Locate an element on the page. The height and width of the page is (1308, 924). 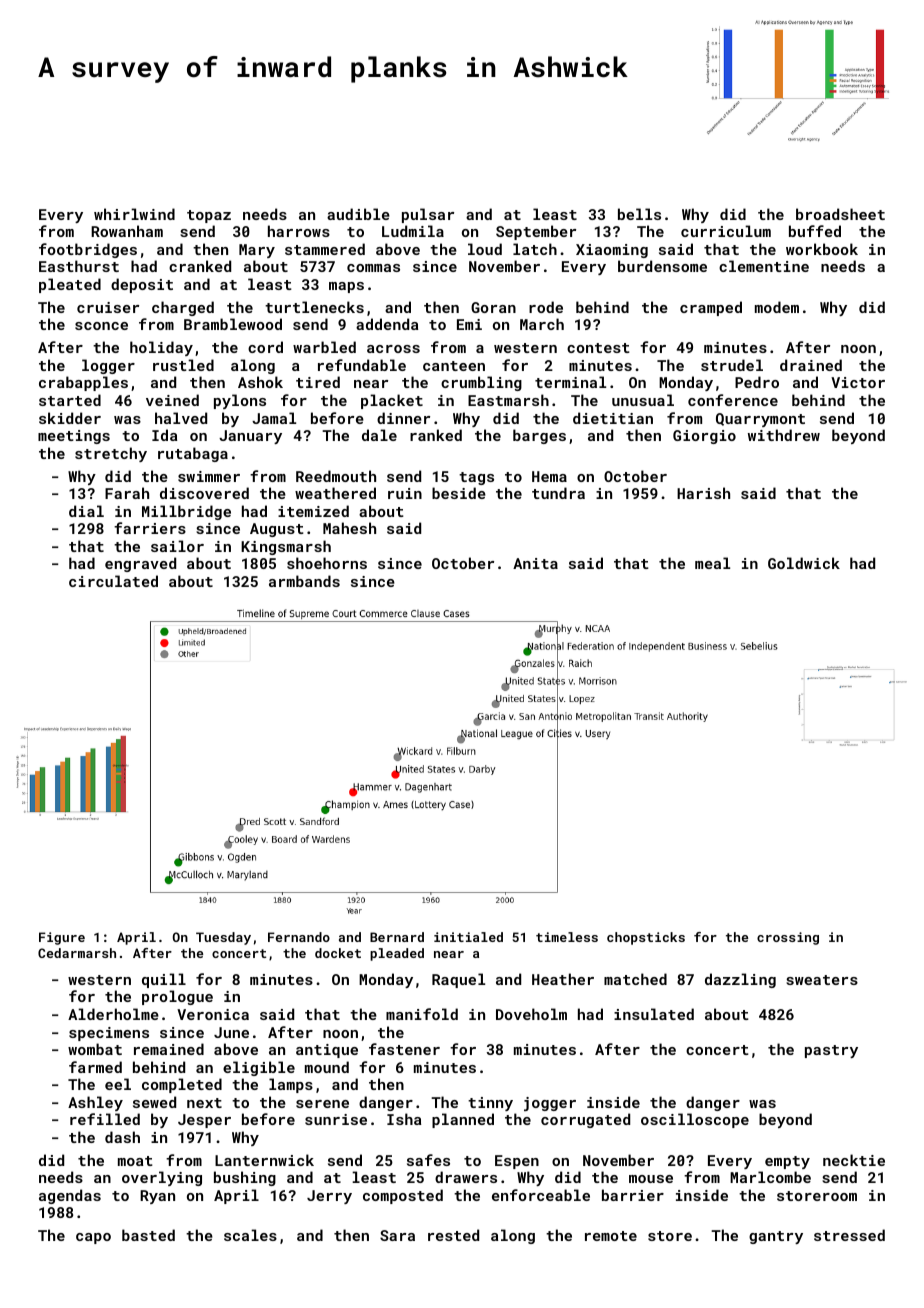
circulated is located at coordinates (113, 581).
